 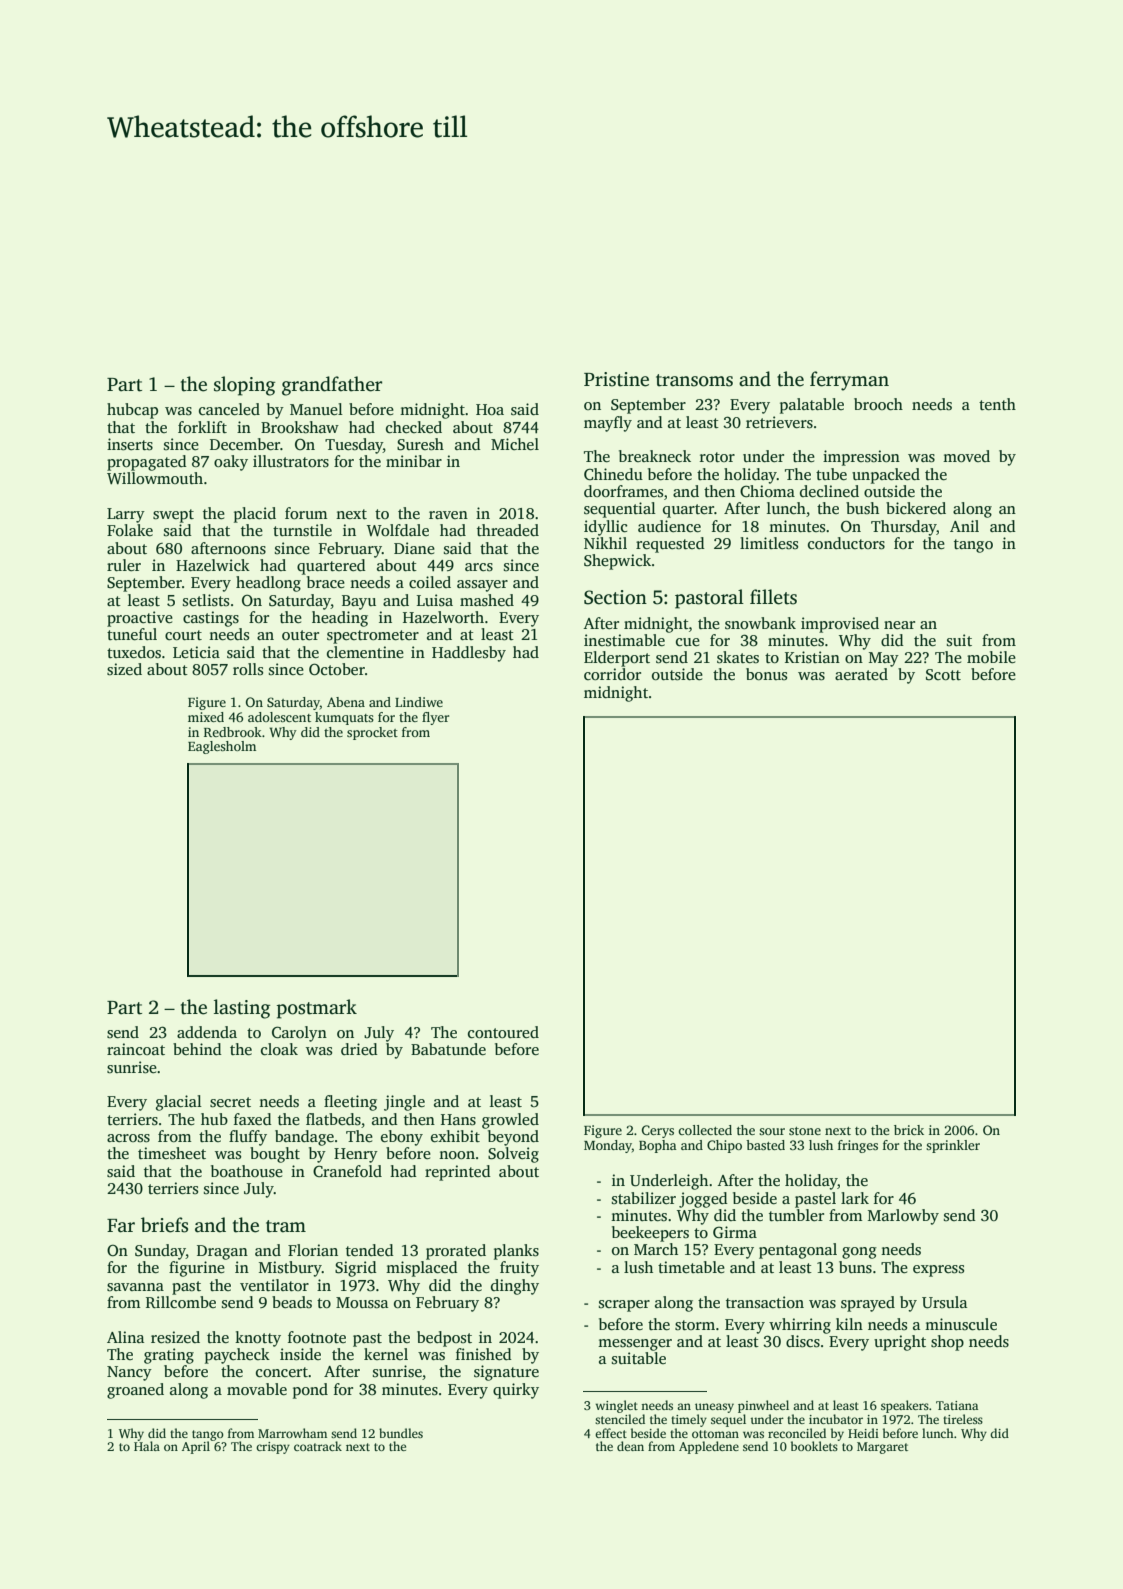 I want to click on sloping, so click(x=244, y=386).
